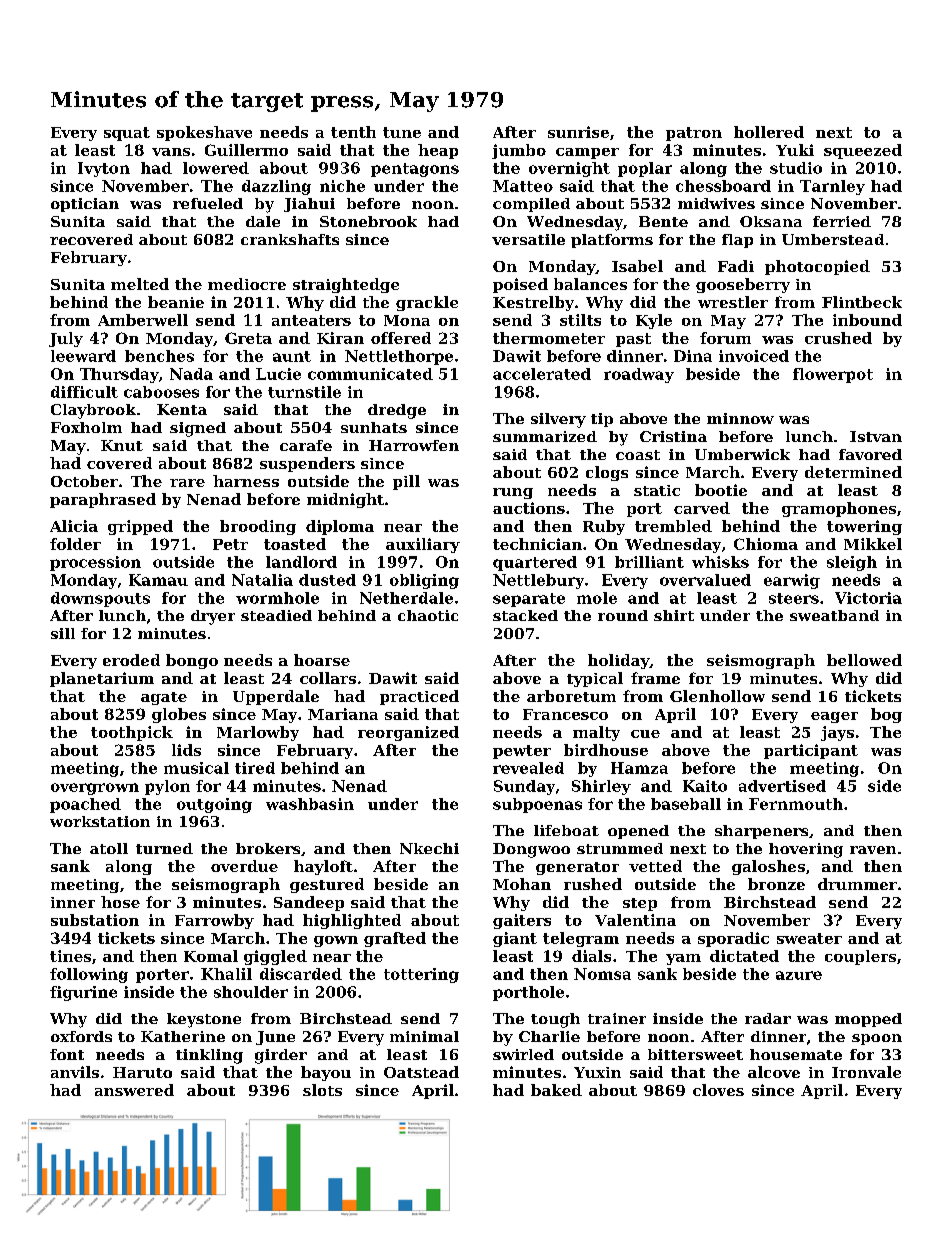 This page has height=1233, width=952. What do you see at coordinates (673, 436) in the page?
I see `Cristina` at bounding box center [673, 436].
